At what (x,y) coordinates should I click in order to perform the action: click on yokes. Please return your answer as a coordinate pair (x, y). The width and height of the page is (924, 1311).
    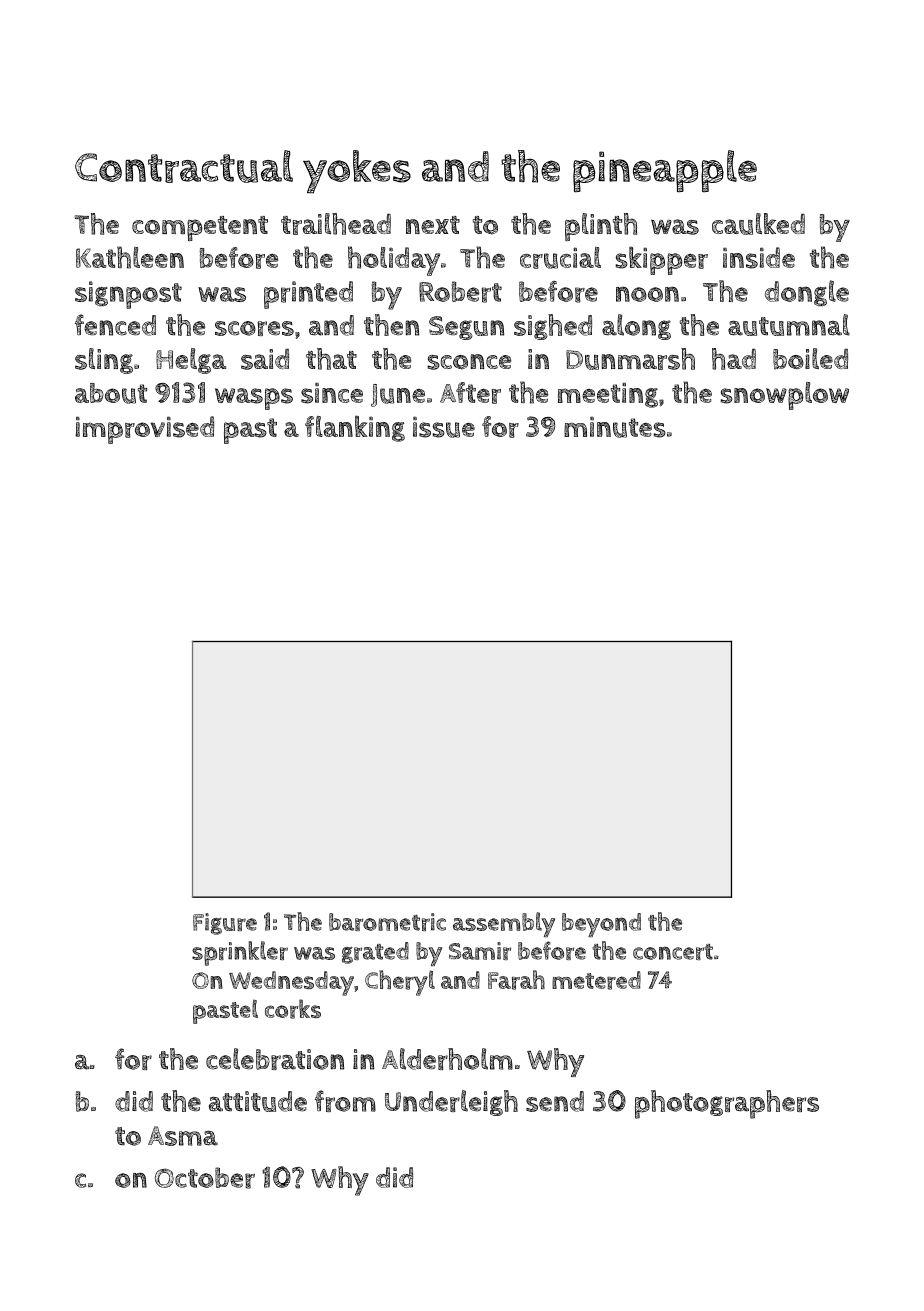
    Looking at the image, I should click on (357, 172).
